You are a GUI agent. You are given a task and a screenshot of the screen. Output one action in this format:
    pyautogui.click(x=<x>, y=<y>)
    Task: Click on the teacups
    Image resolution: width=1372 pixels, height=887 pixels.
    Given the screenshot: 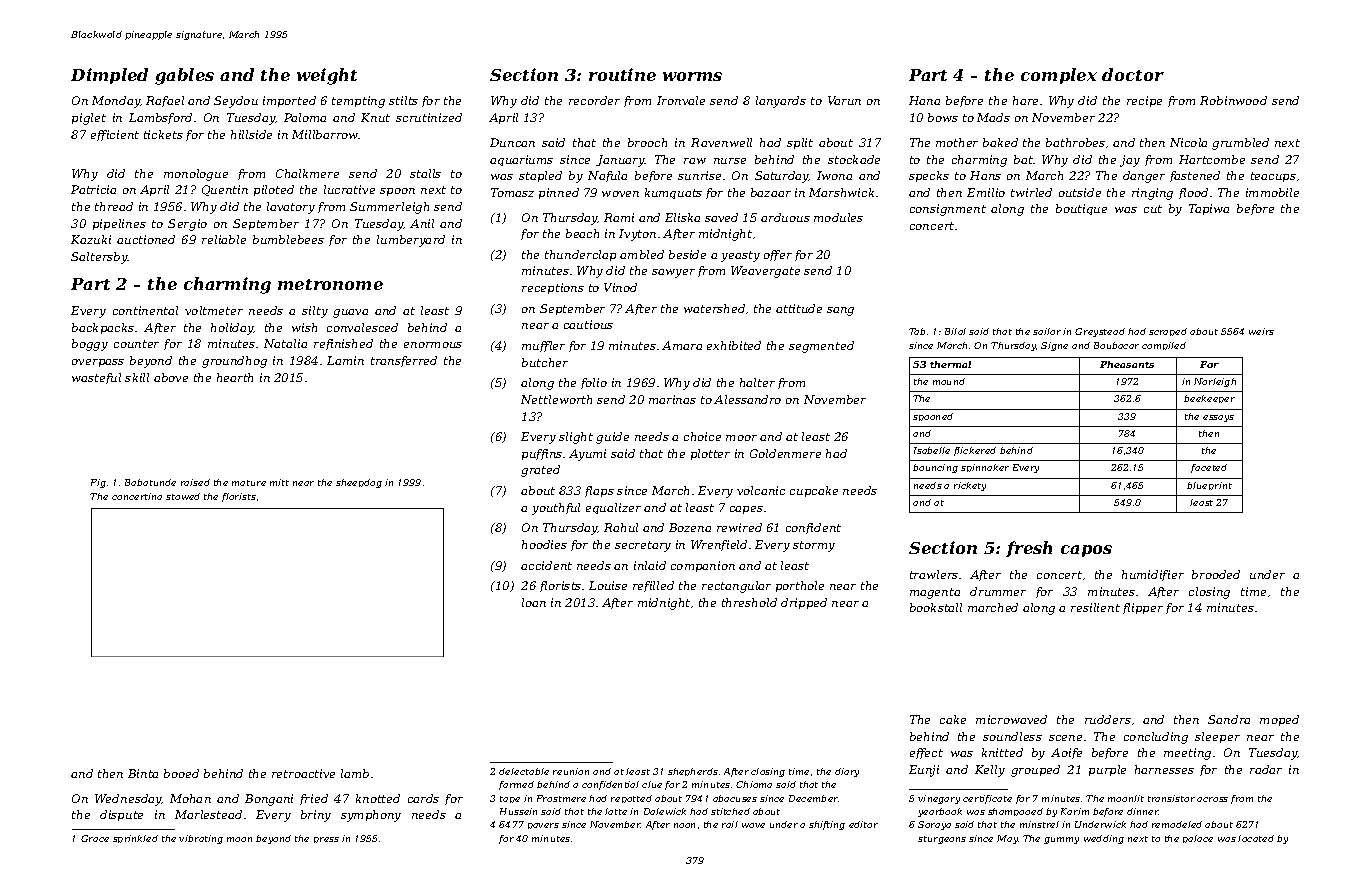 What is the action you would take?
    pyautogui.click(x=1273, y=177)
